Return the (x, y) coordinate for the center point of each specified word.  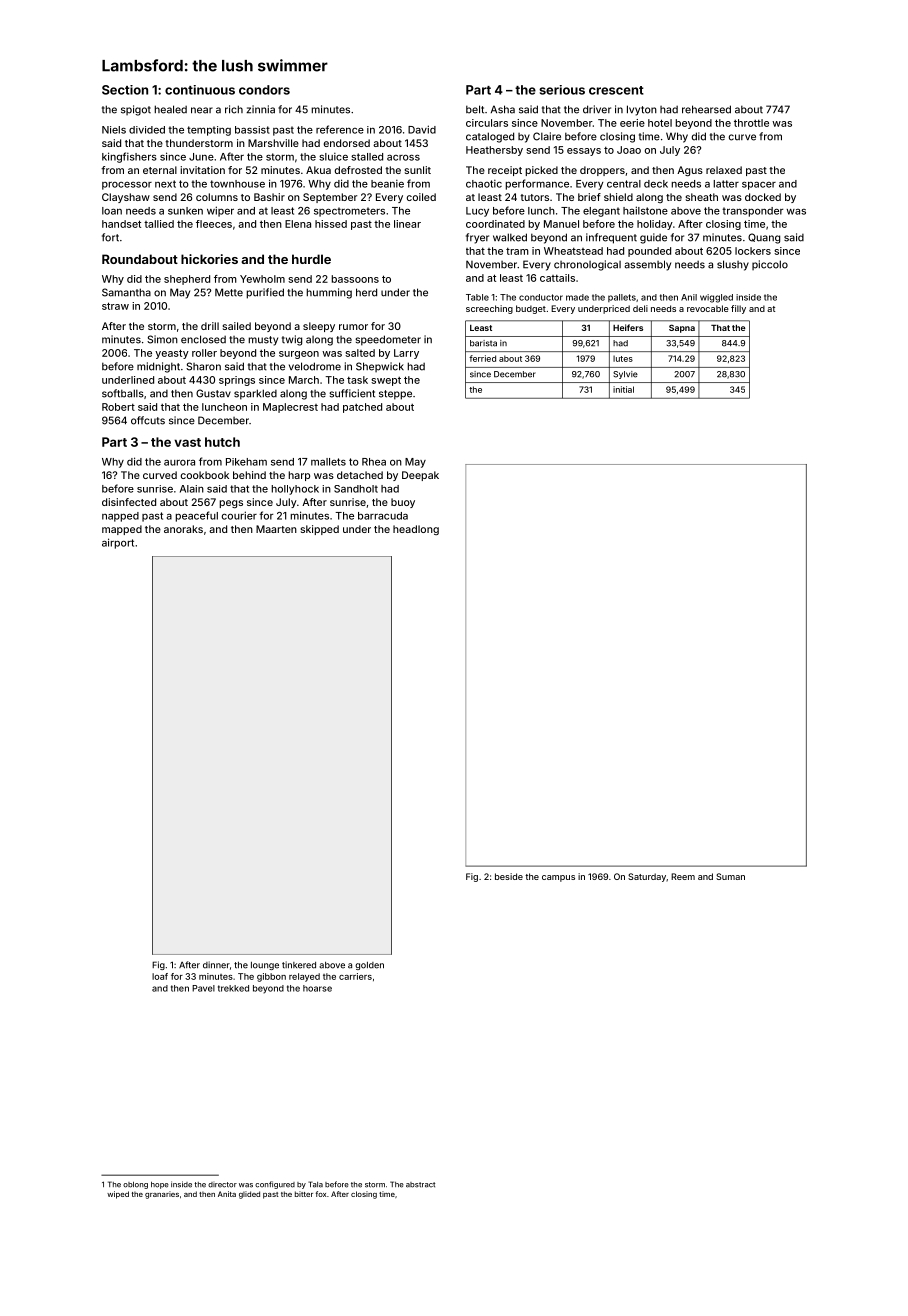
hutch (222, 442)
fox (321, 1194)
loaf (160, 976)
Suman (730, 876)
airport (118, 543)
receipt (505, 171)
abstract (420, 1185)
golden (369, 966)
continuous (200, 90)
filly (738, 309)
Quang (764, 238)
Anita (227, 1194)
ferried (482, 358)
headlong (416, 530)
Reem (683, 876)
